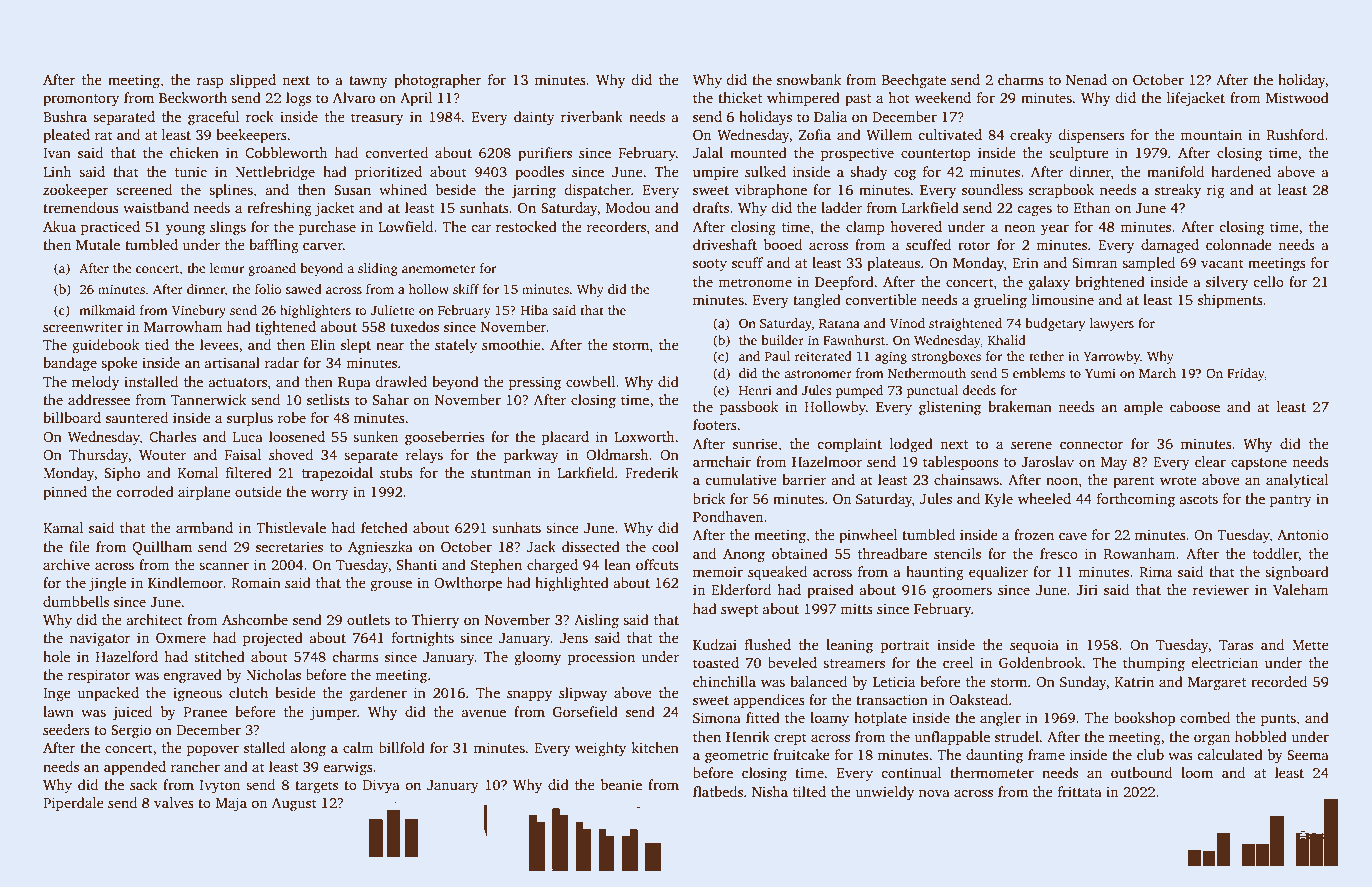 This page has height=887, width=1372. I want to click on thicket, so click(740, 97).
